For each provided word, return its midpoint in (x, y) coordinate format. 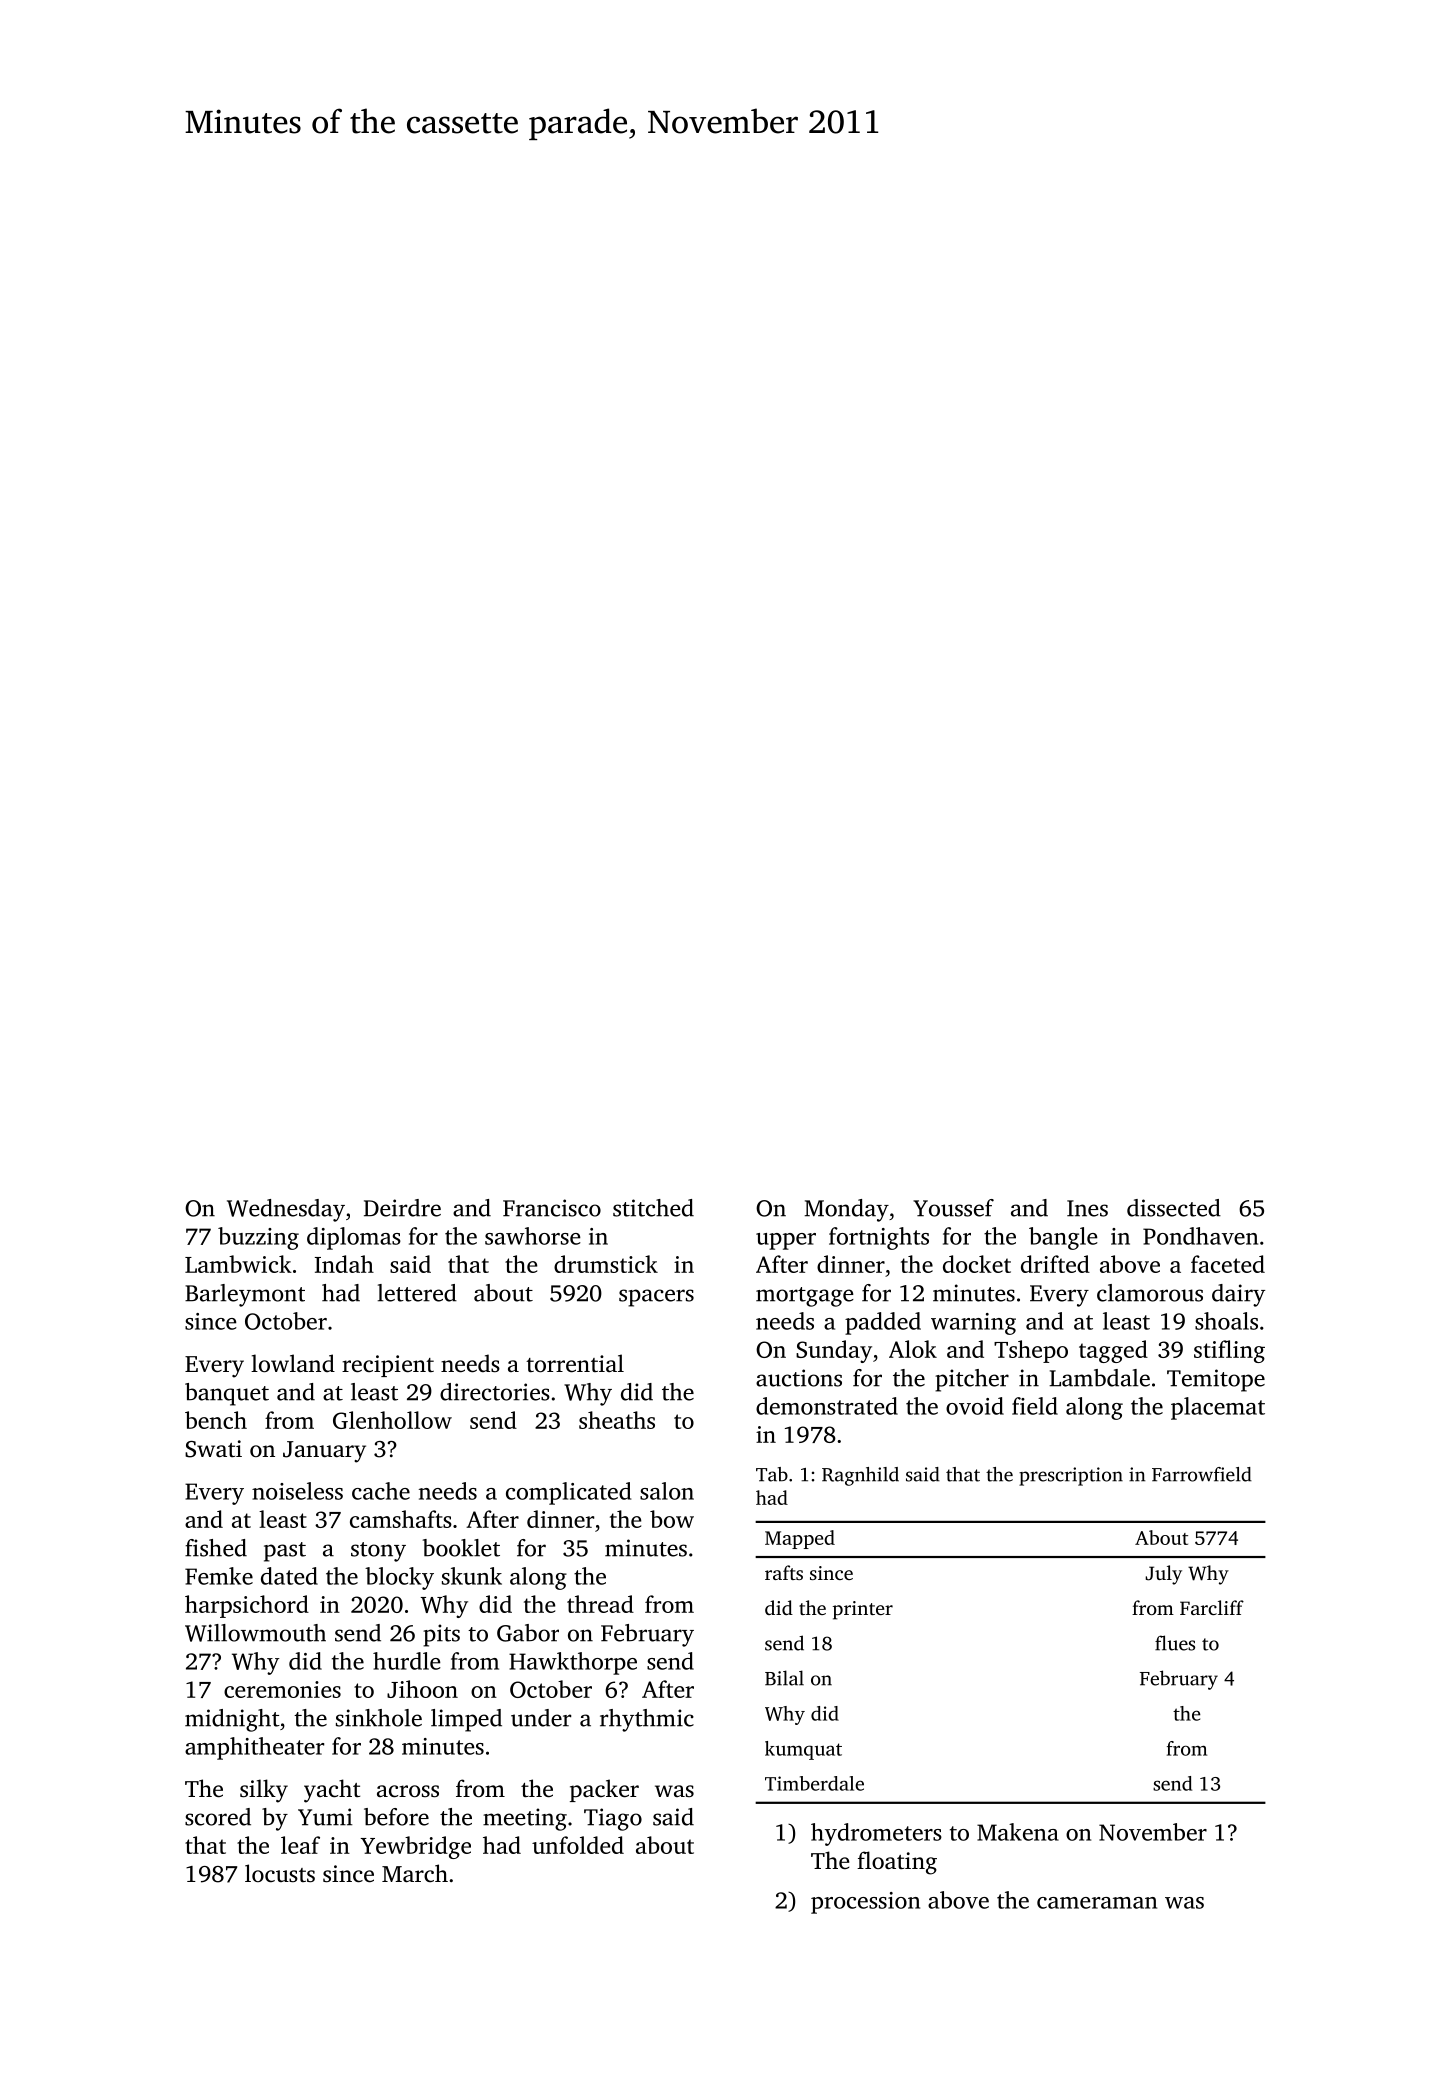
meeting (525, 1819)
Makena (1018, 1832)
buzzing (258, 1238)
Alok (913, 1349)
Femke (219, 1576)
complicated (568, 1493)
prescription (1071, 1476)
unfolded (578, 1845)
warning (973, 1324)
